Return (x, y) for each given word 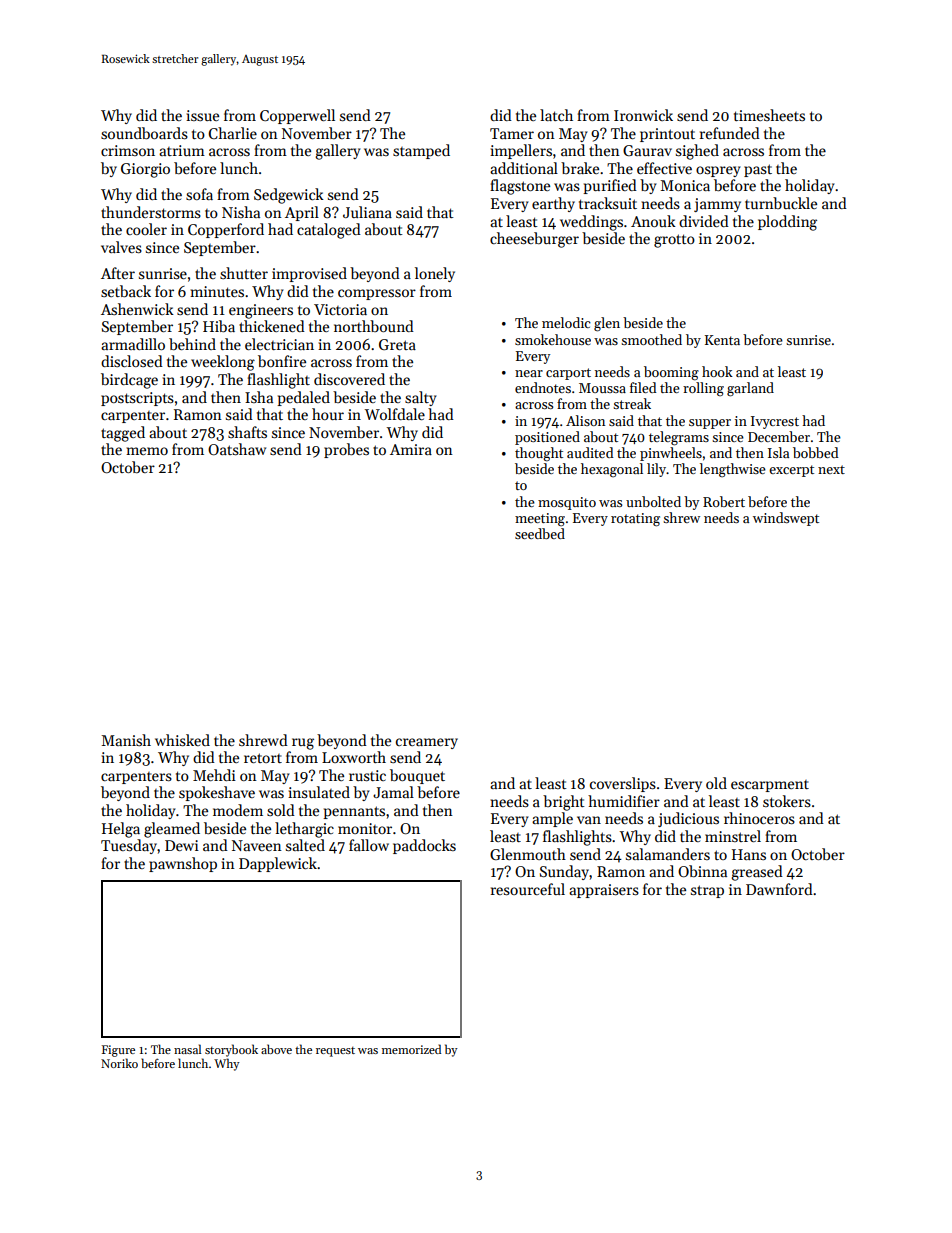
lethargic (304, 830)
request (335, 1052)
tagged (123, 434)
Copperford (226, 230)
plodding (787, 223)
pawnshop (183, 864)
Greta (397, 344)
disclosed (132, 361)
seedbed (540, 533)
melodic (566, 322)
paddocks (424, 846)
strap (707, 891)
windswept (786, 519)
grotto (674, 241)
